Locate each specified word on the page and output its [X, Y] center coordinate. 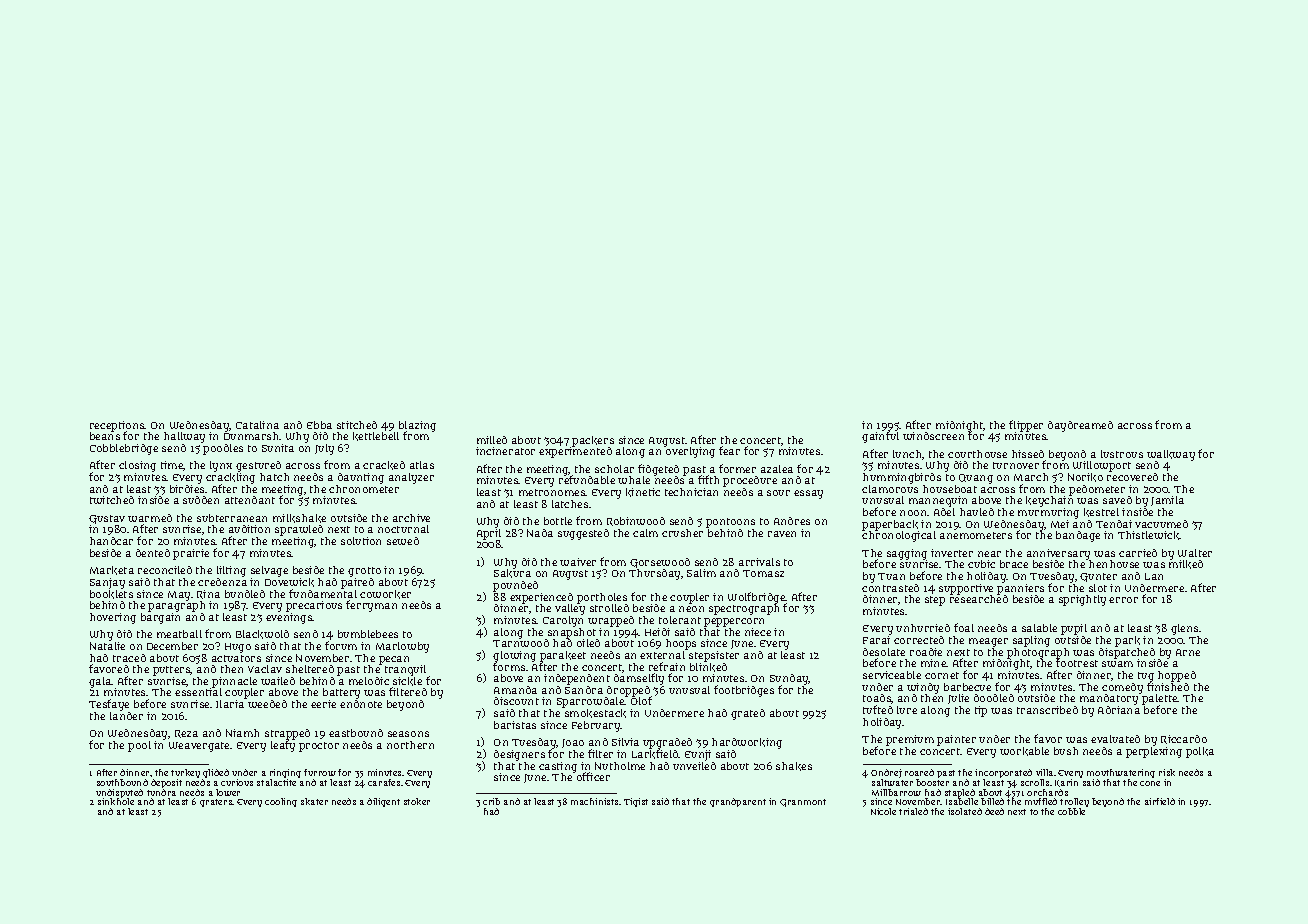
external [662, 655]
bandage [1078, 536]
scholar [614, 469]
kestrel [1101, 512]
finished [1168, 686]
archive [411, 518]
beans [105, 436]
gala [100, 682]
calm [645, 533]
